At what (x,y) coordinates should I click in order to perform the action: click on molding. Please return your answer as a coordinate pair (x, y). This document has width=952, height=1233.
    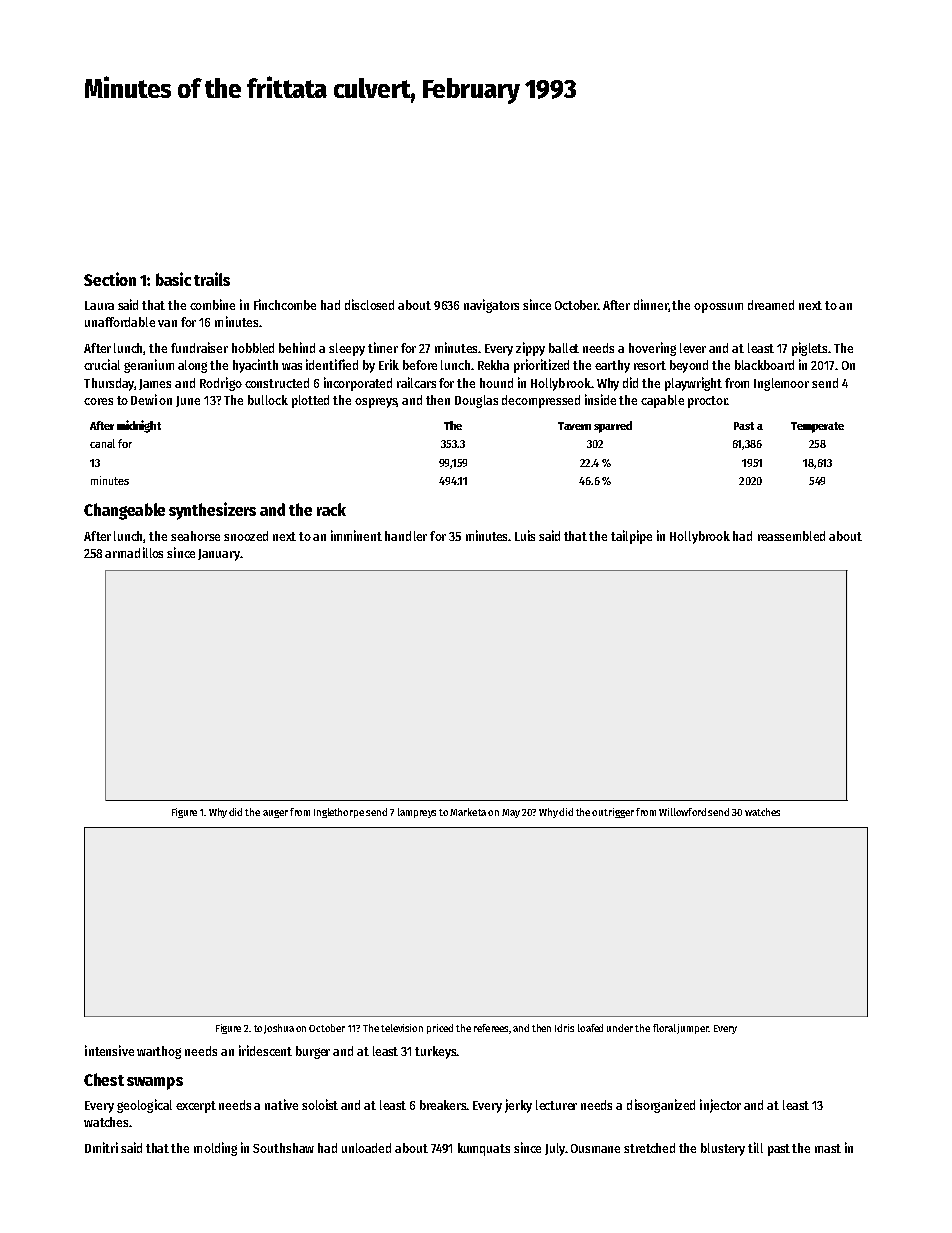
    Looking at the image, I should click on (215, 1149).
